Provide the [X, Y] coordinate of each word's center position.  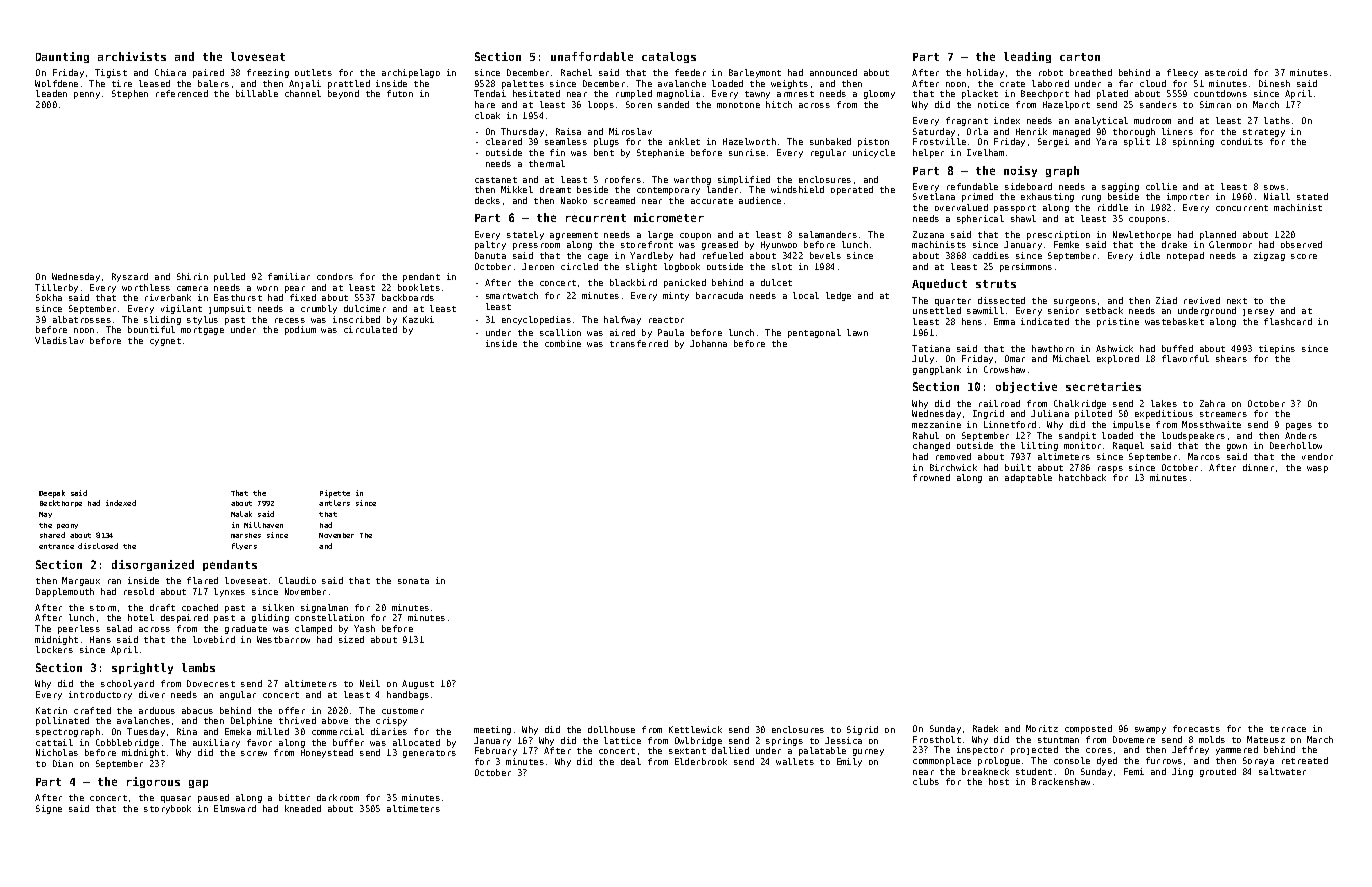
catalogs [669, 57]
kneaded [303, 808]
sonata [413, 581]
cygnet [165, 342]
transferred [639, 343]
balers [213, 83]
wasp [1317, 469]
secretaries [1103, 386]
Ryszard [130, 277]
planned [1218, 235]
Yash [364, 628]
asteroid [1226, 72]
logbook [682, 267]
